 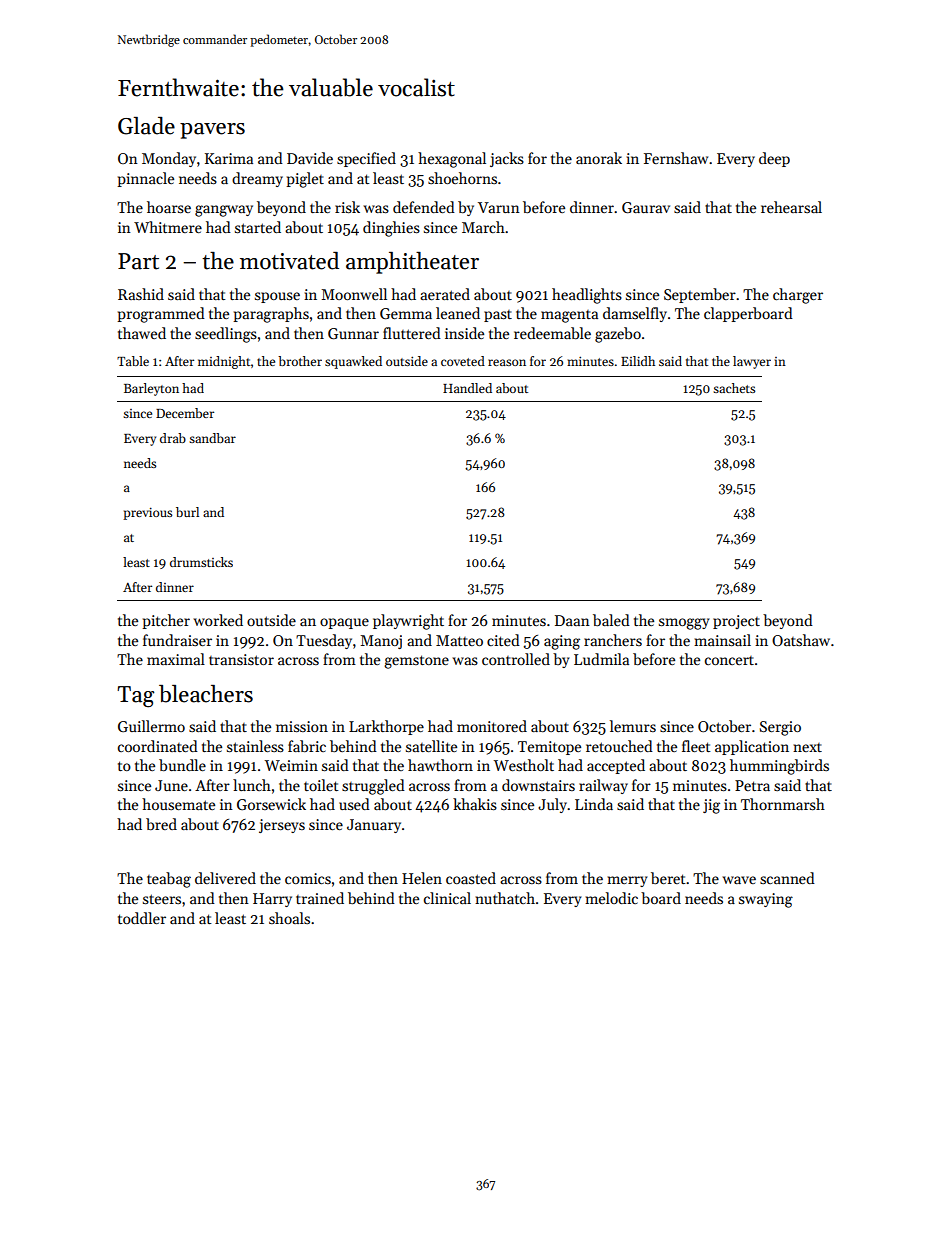 What do you see at coordinates (807, 747) in the screenshot?
I see `next` at bounding box center [807, 747].
